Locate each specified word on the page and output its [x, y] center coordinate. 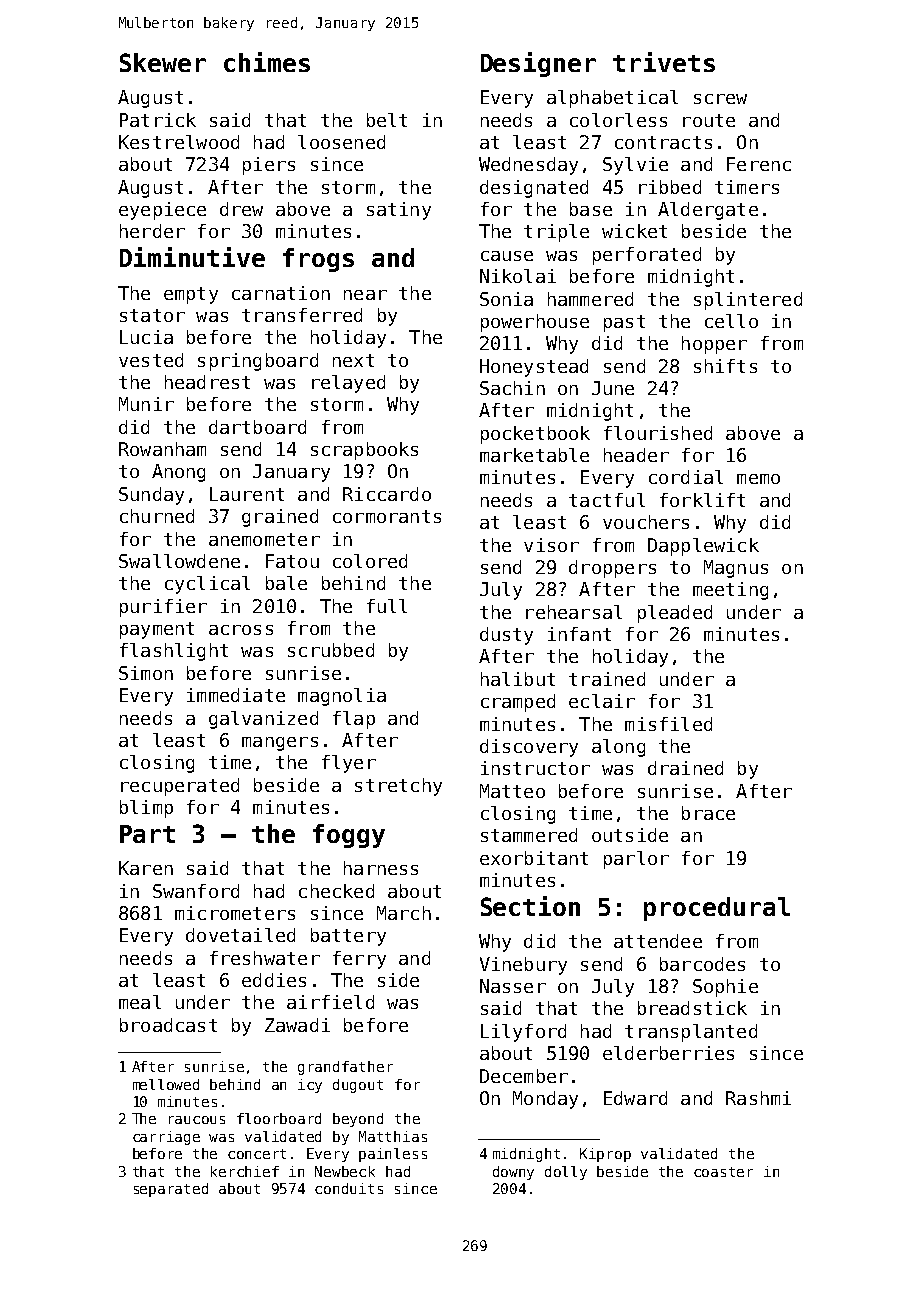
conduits [349, 1188]
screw [720, 99]
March [404, 913]
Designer [538, 64]
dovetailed [240, 935]
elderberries [668, 1053]
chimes [267, 62]
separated [171, 1190]
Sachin [512, 388]
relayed [348, 384]
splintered [748, 301]
